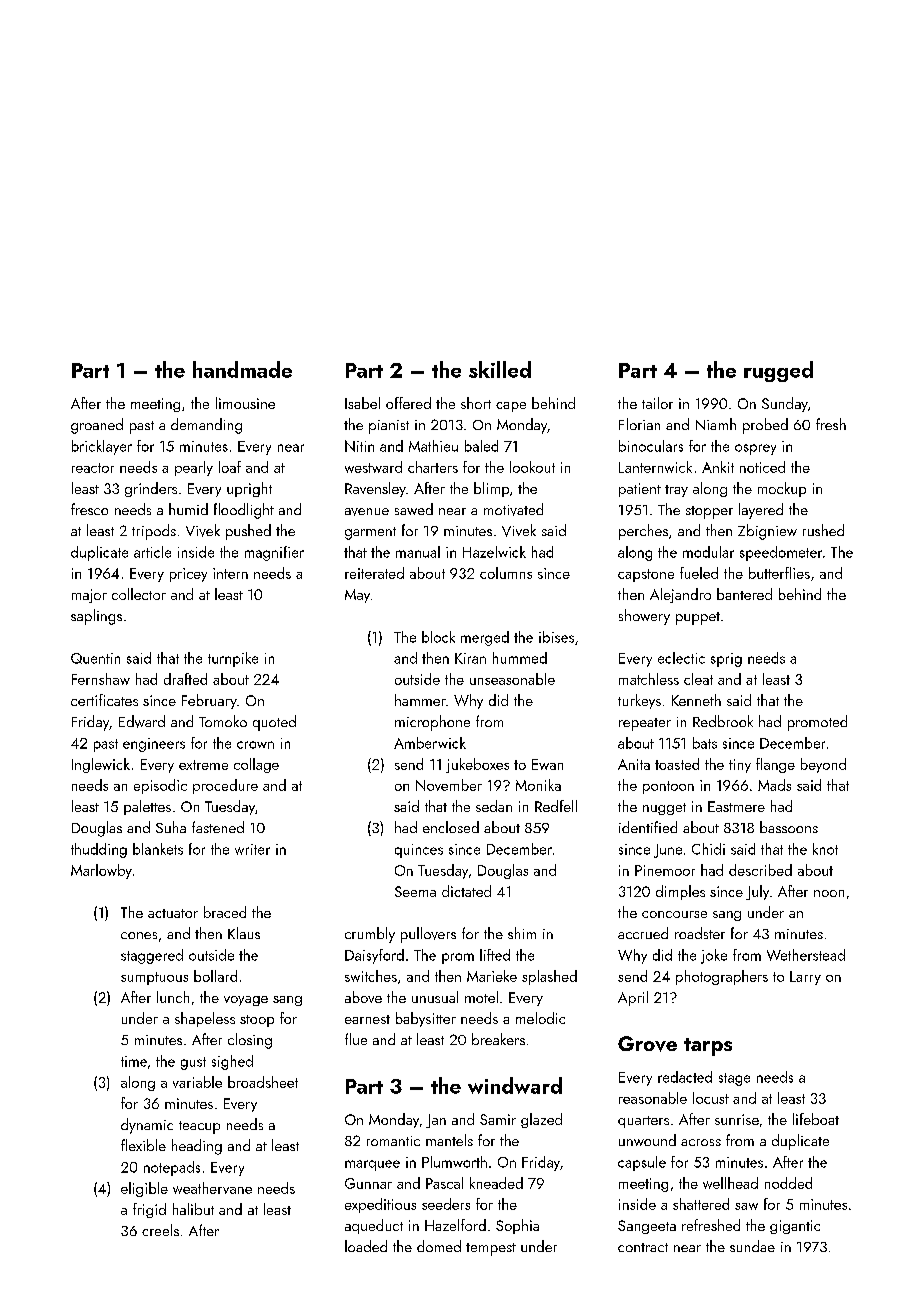 This screenshot has width=924, height=1308. Describe the element at coordinates (242, 369) in the screenshot. I see `handmade` at that location.
